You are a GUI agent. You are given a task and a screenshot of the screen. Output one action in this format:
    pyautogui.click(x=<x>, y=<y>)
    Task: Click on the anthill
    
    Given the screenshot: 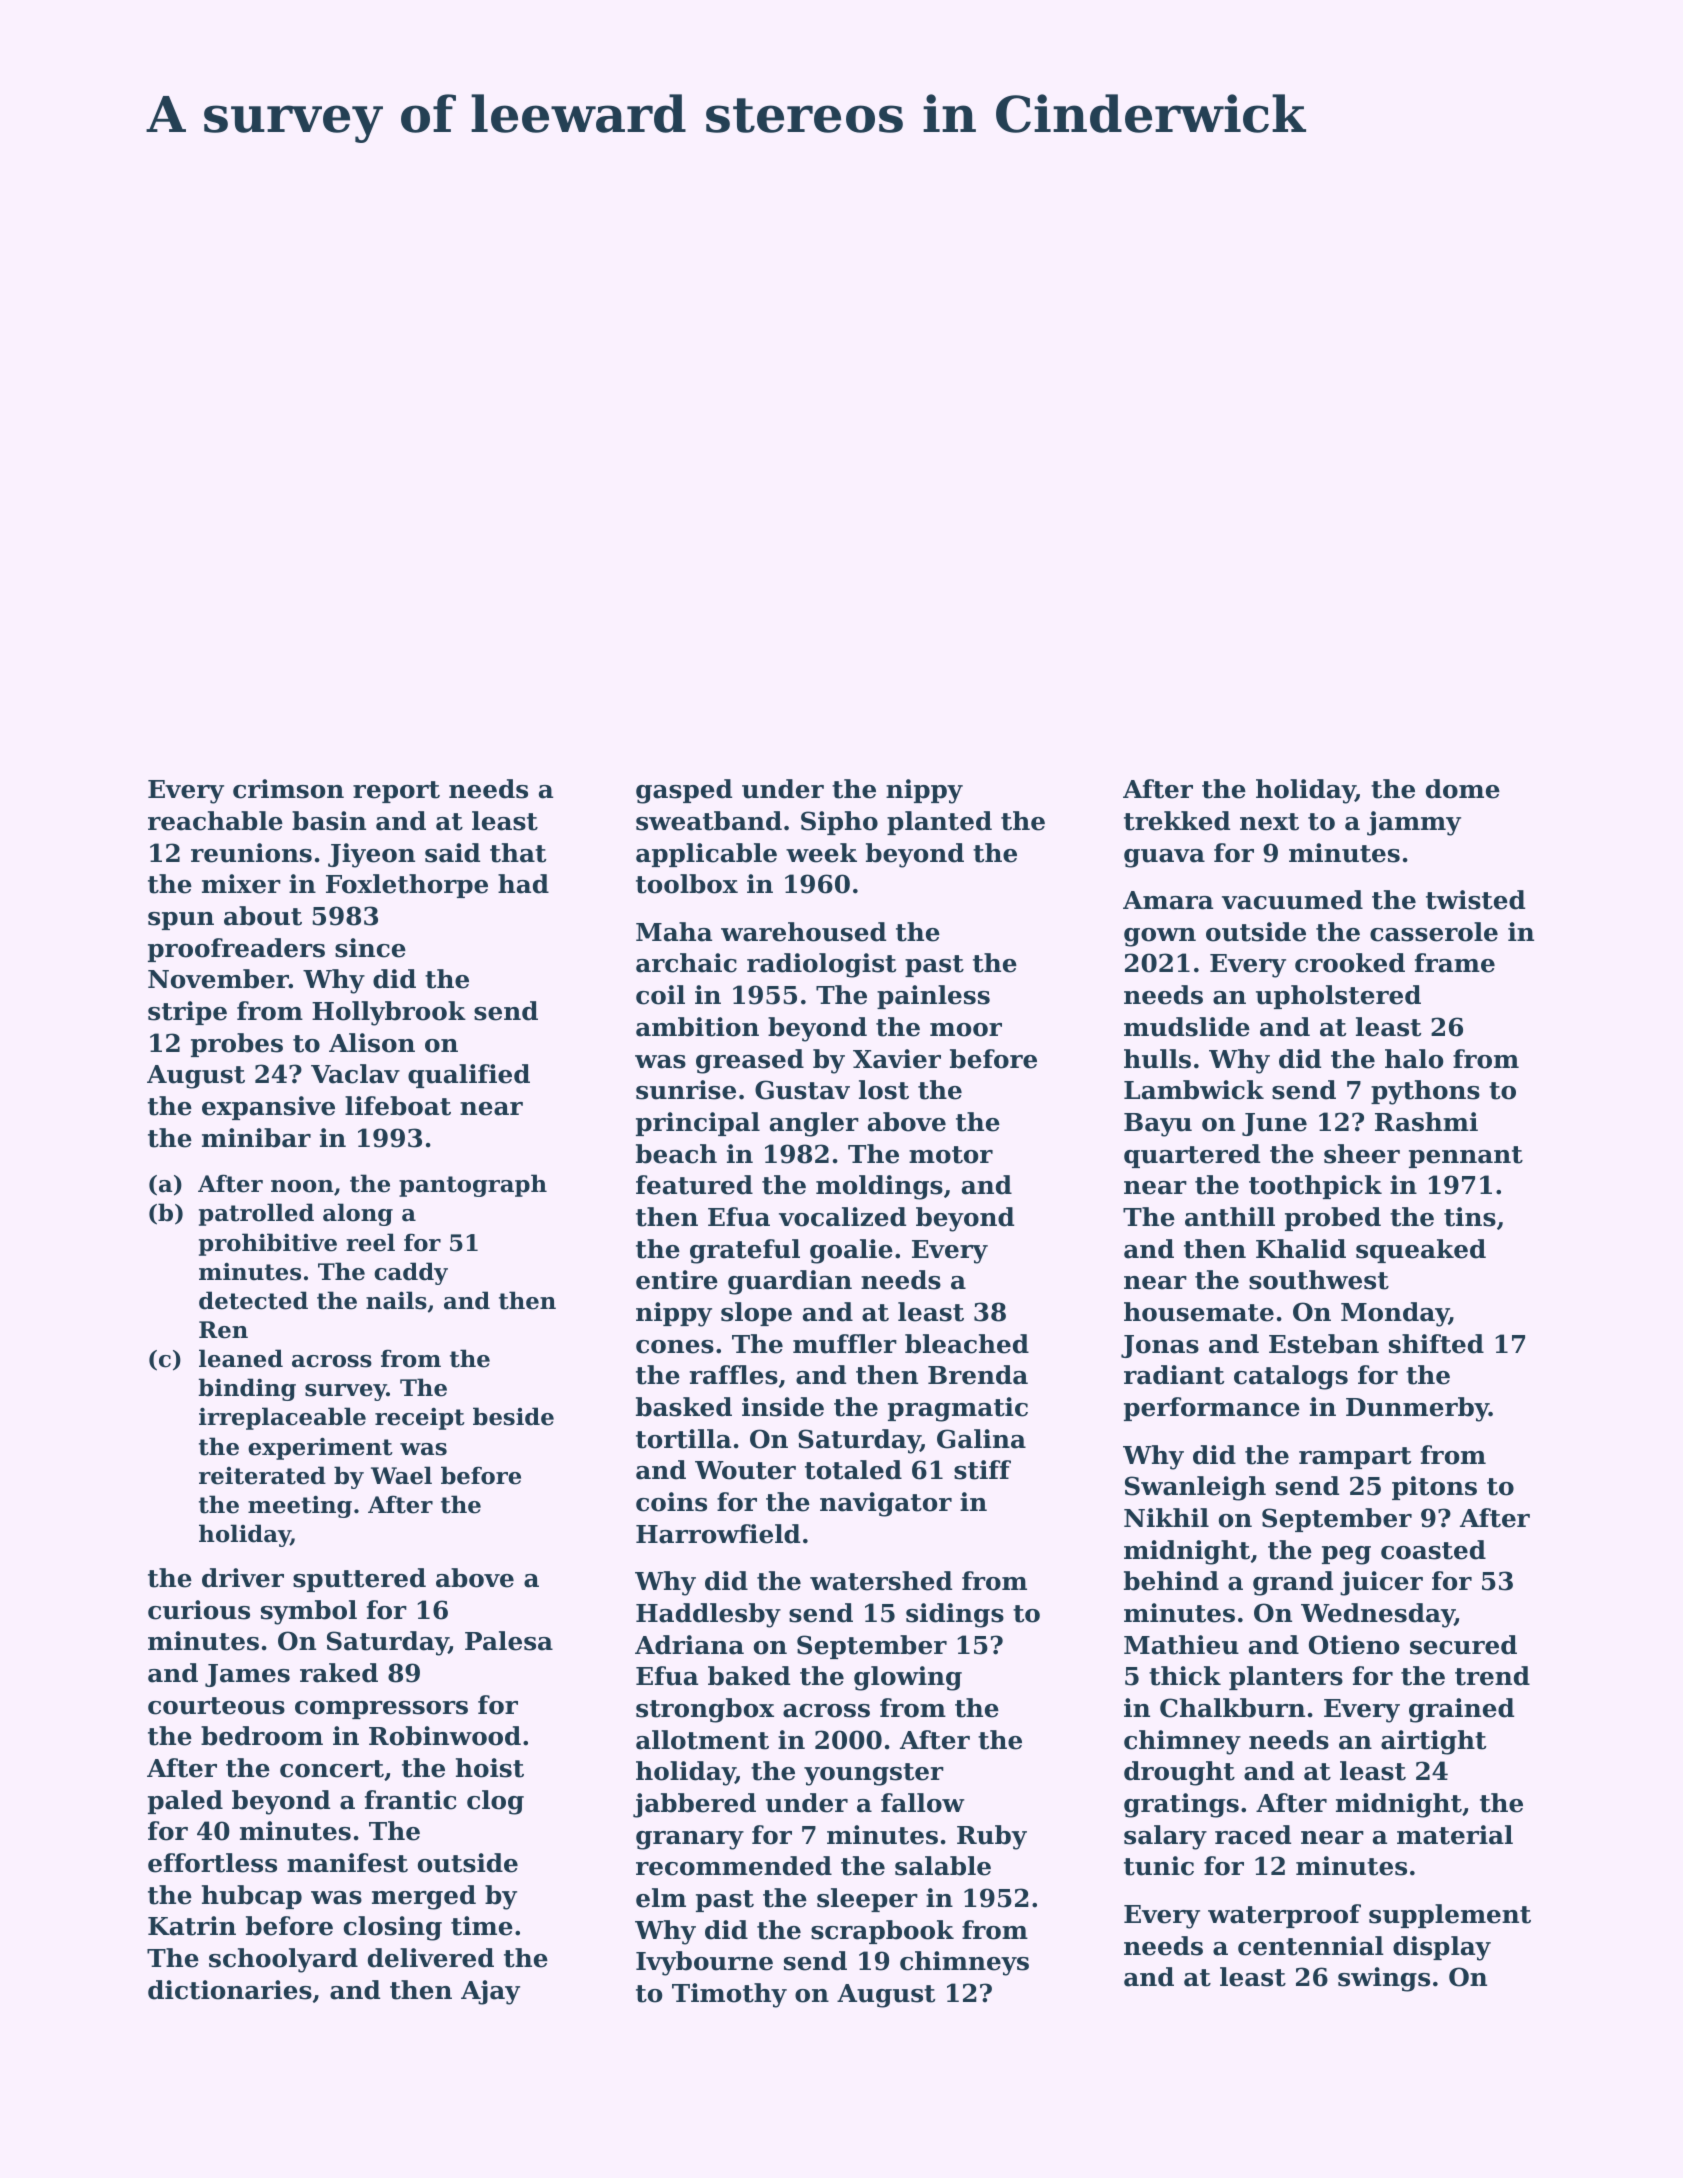 What is the action you would take?
    pyautogui.click(x=1230, y=1217)
